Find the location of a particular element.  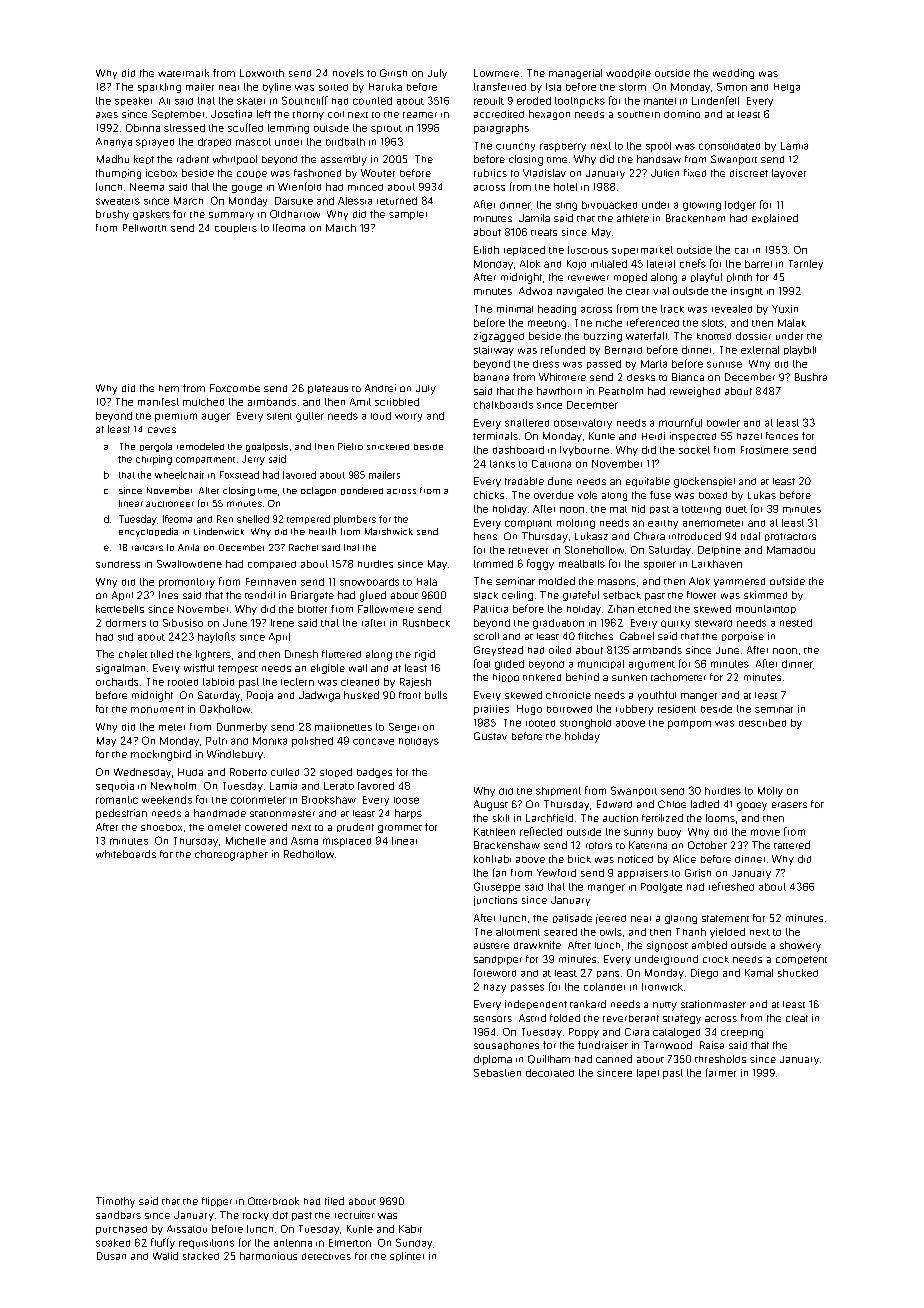

Redhollow is located at coordinates (309, 854).
